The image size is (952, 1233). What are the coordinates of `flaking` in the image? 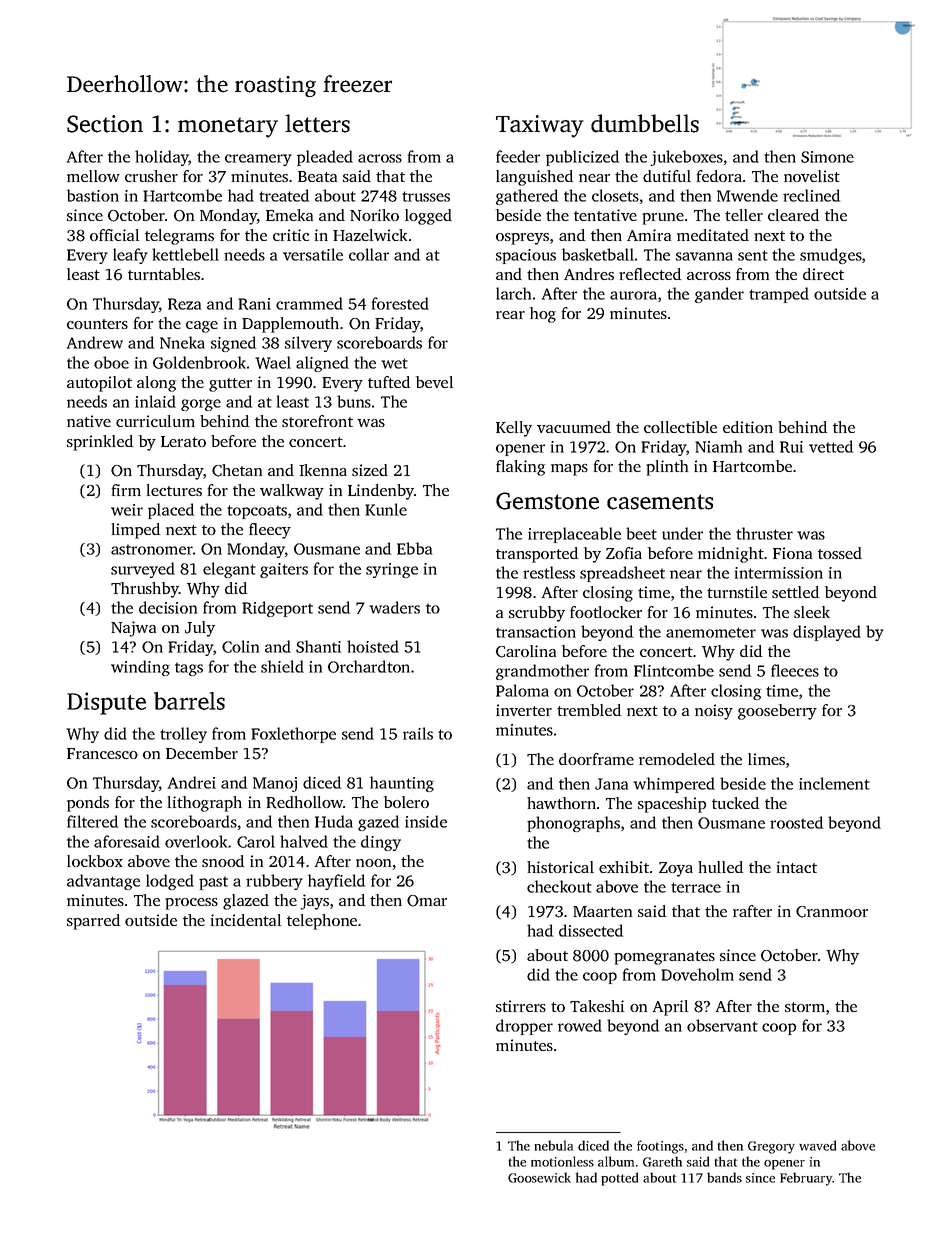 It's located at (520, 468).
